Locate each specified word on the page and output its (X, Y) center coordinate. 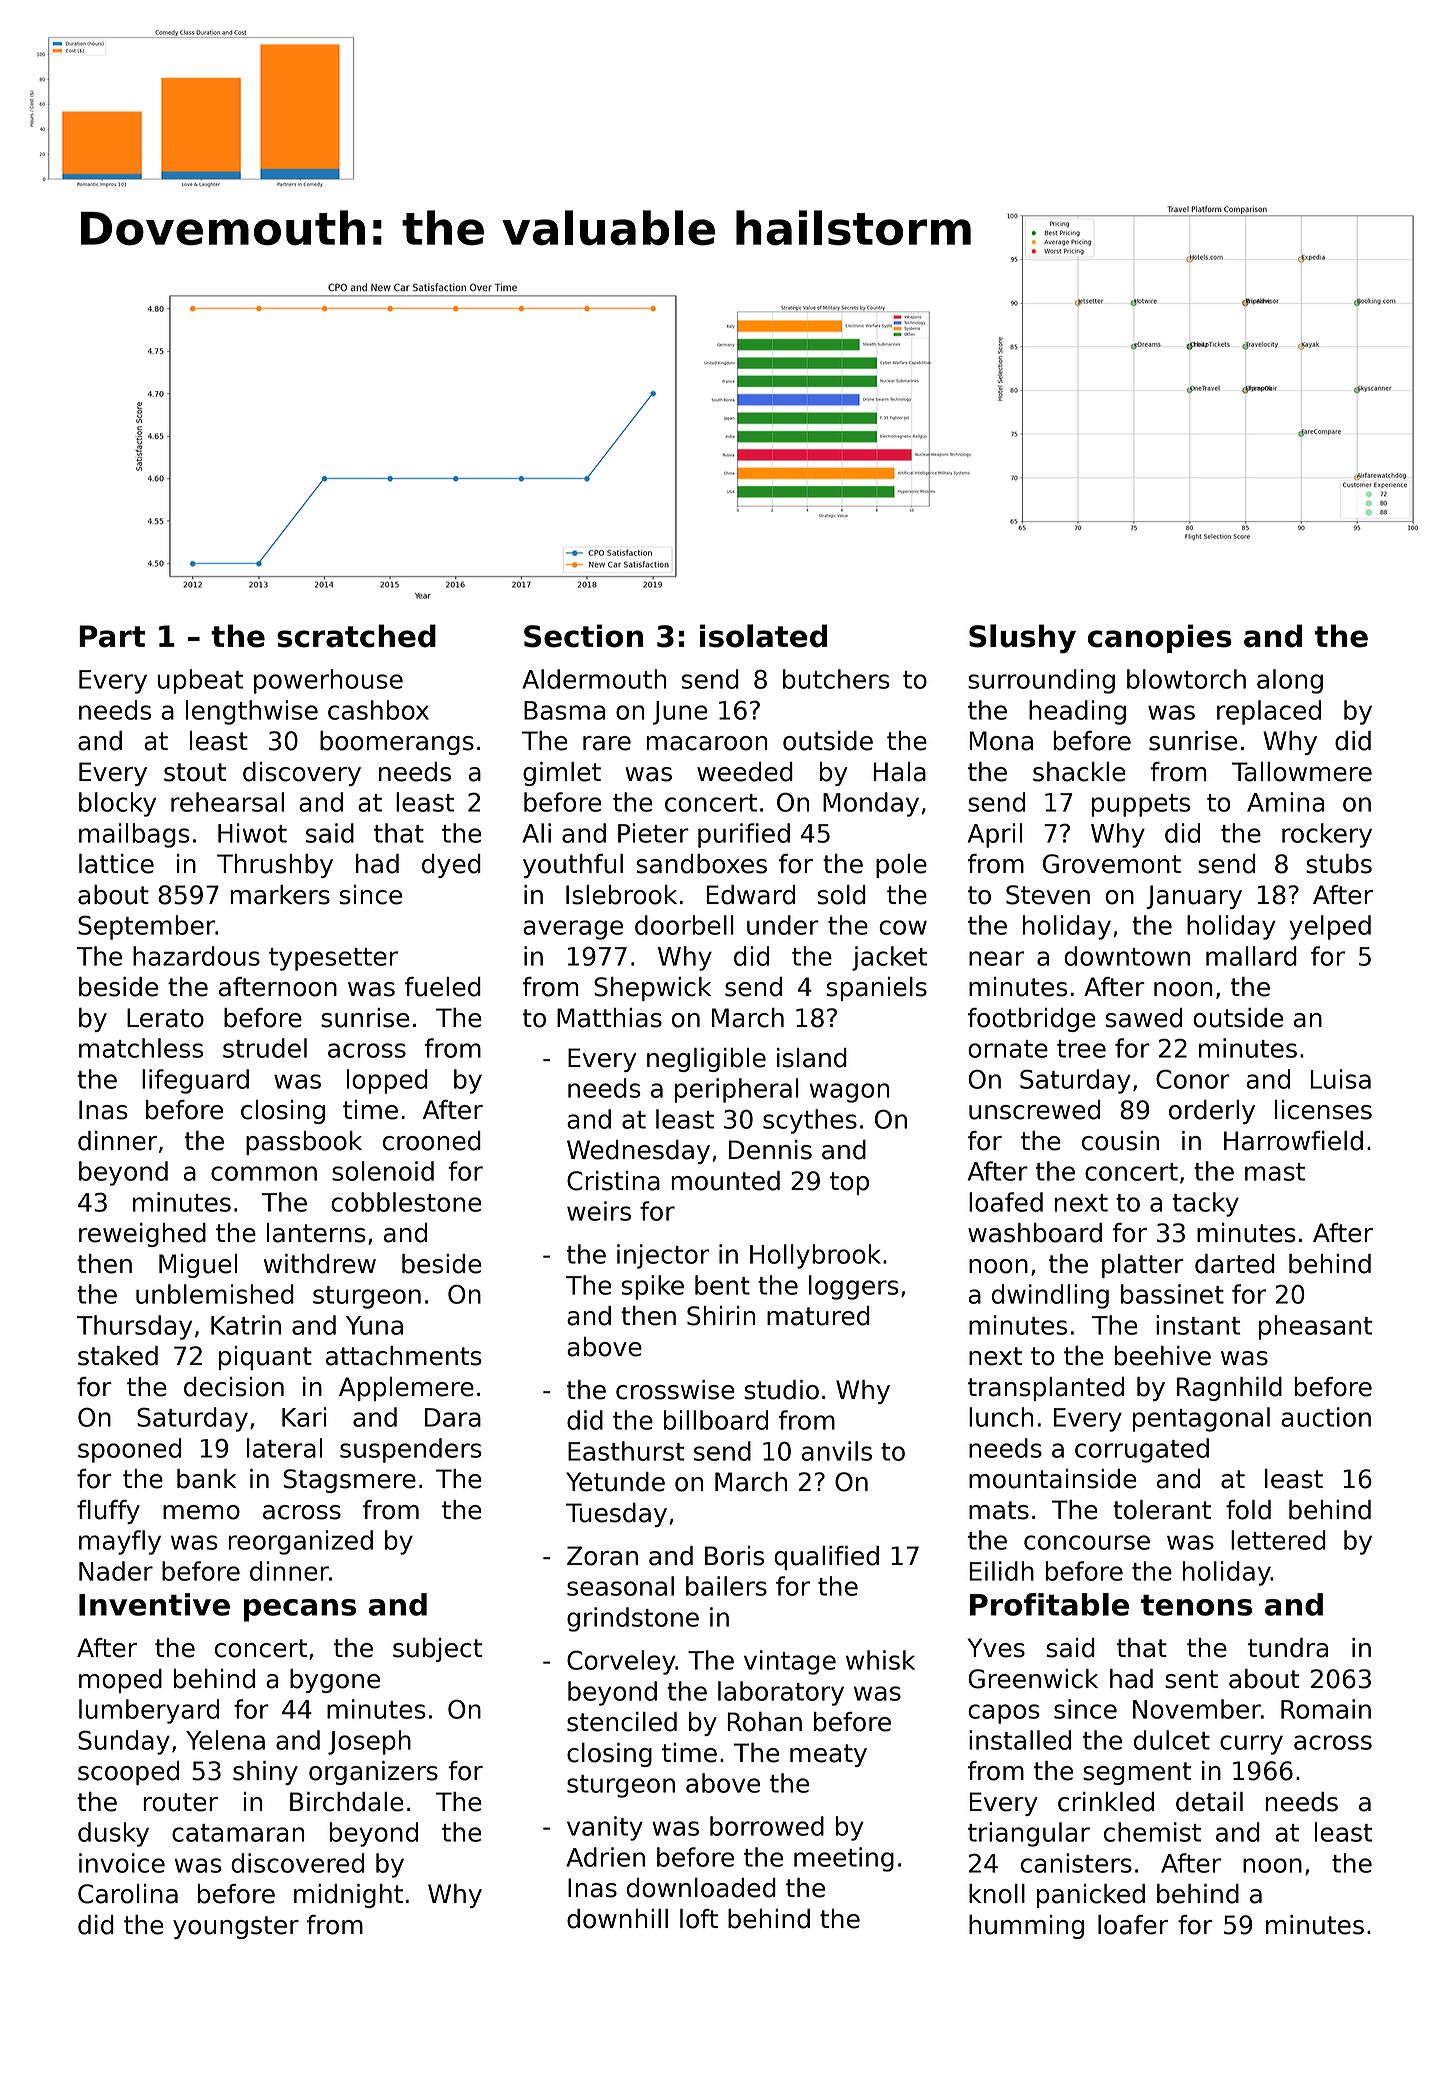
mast (1275, 1172)
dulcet (1172, 1740)
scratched (356, 636)
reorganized (300, 1542)
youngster (236, 1927)
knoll (997, 1894)
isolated (763, 636)
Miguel (198, 1266)
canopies (1160, 638)
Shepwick (652, 989)
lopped (387, 1081)
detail (1209, 1802)
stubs (1339, 864)
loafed (1006, 1202)
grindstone (633, 1619)
